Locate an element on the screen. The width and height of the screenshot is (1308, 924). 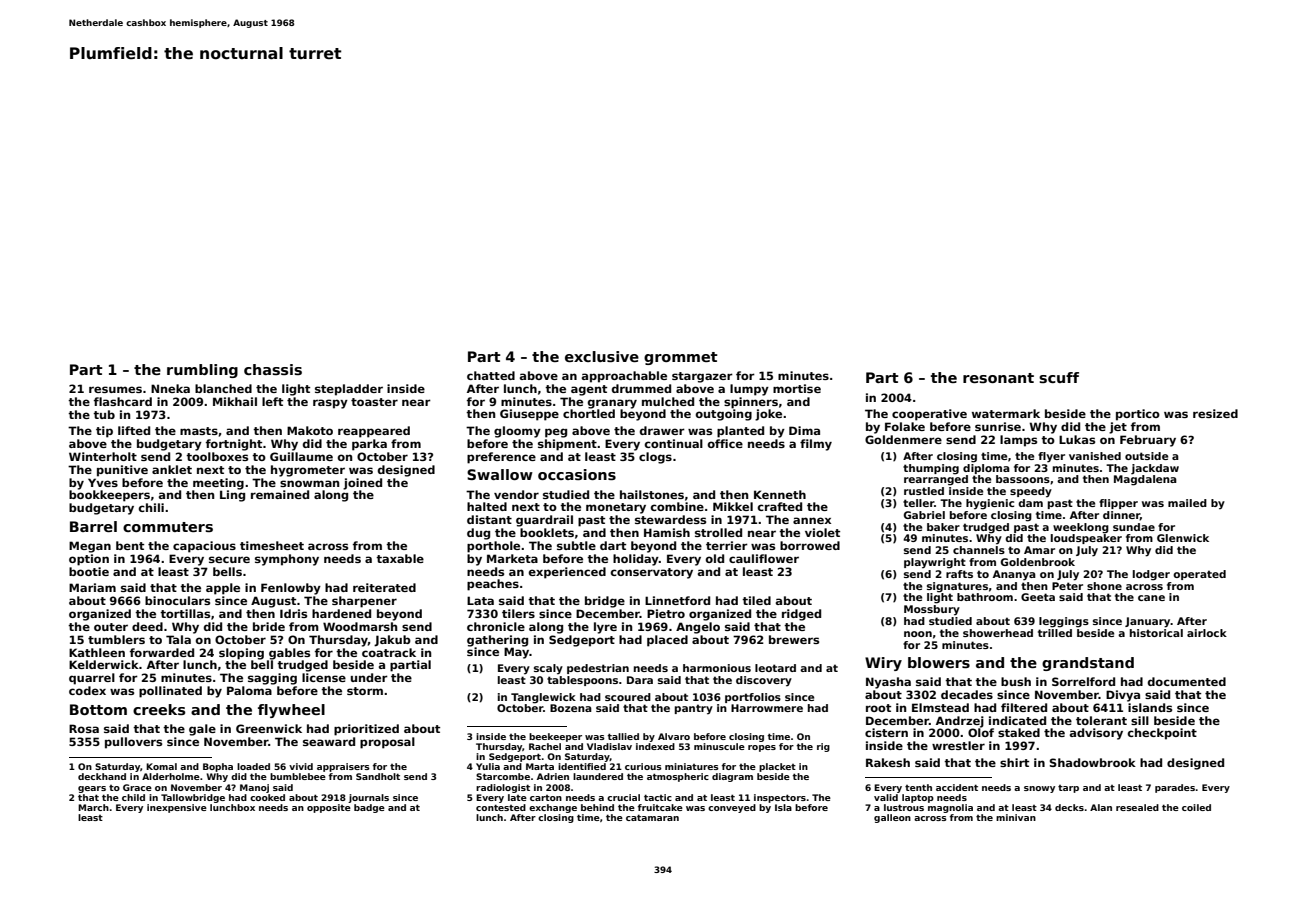
Hamish is located at coordinates (667, 532).
